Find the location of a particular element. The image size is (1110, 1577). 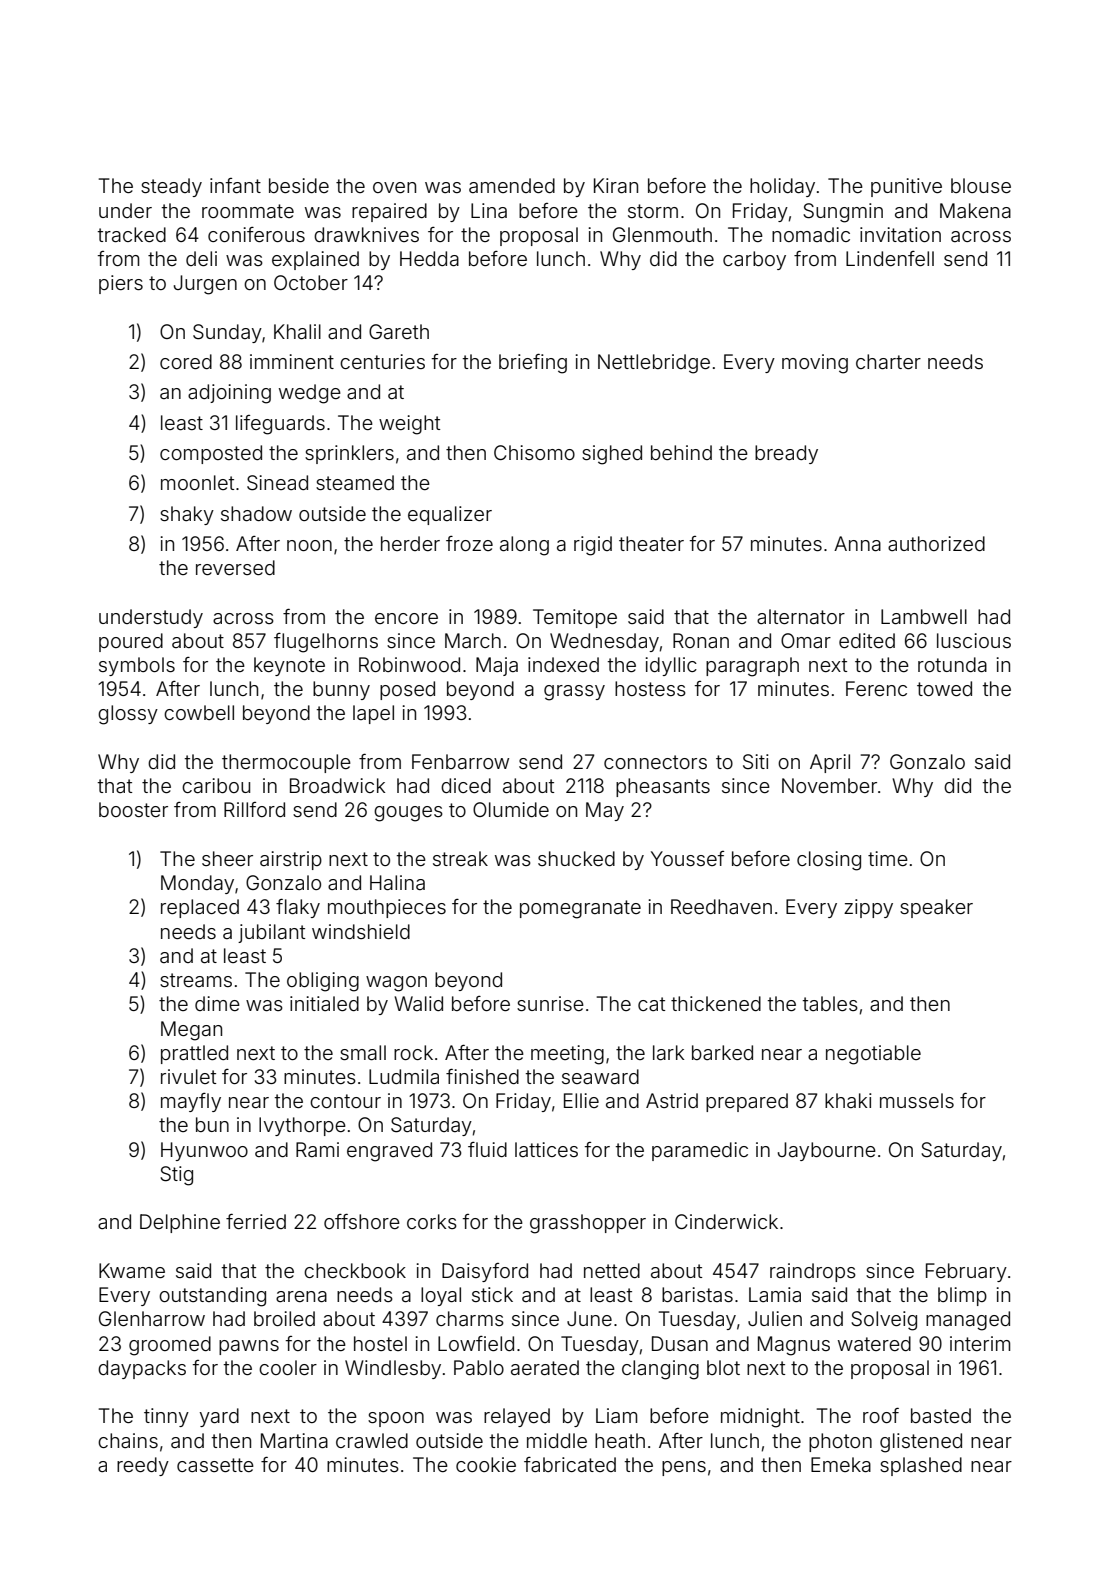

Megan is located at coordinates (191, 1031).
